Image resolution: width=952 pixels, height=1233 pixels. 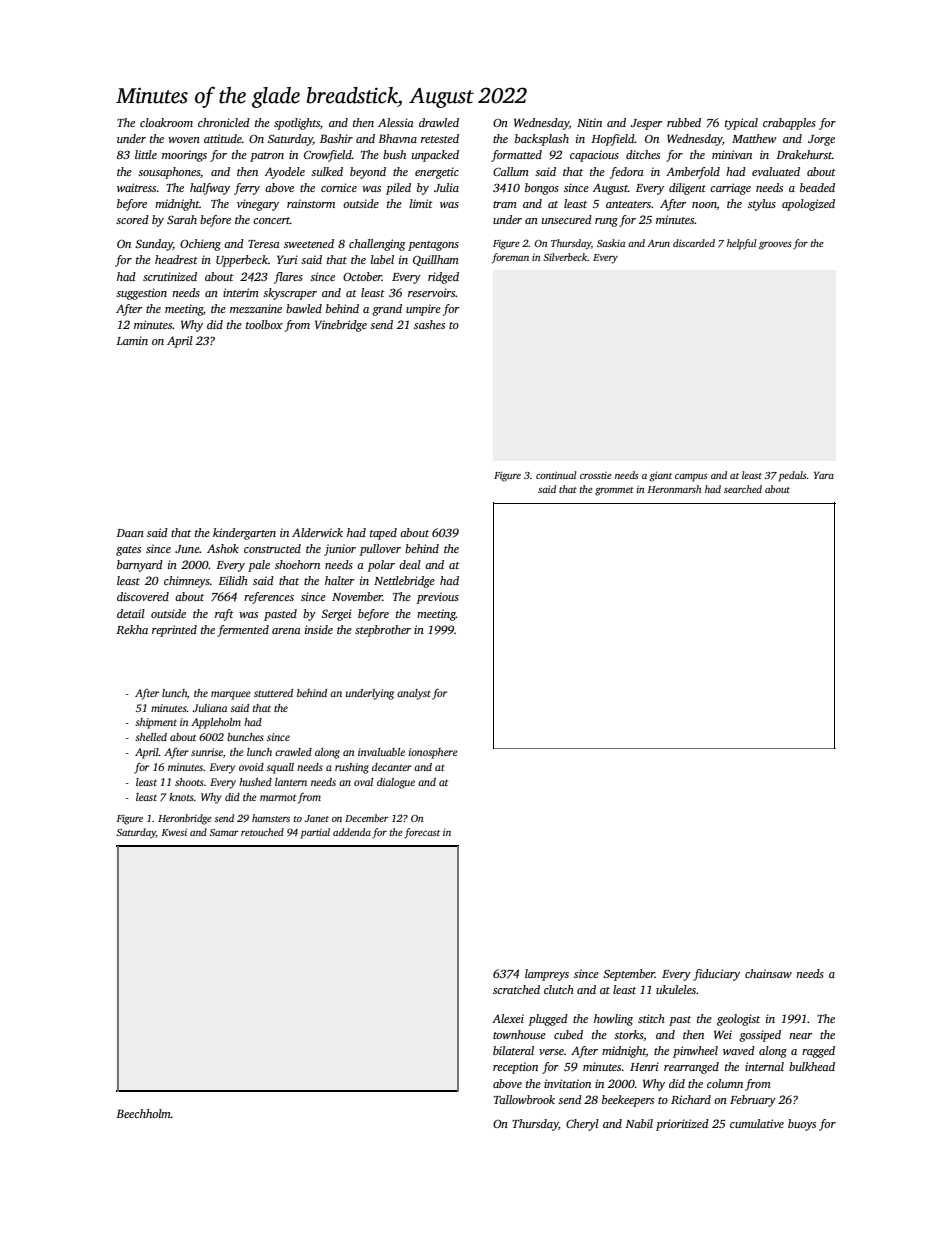 What do you see at coordinates (691, 478) in the document?
I see `campus` at bounding box center [691, 478].
